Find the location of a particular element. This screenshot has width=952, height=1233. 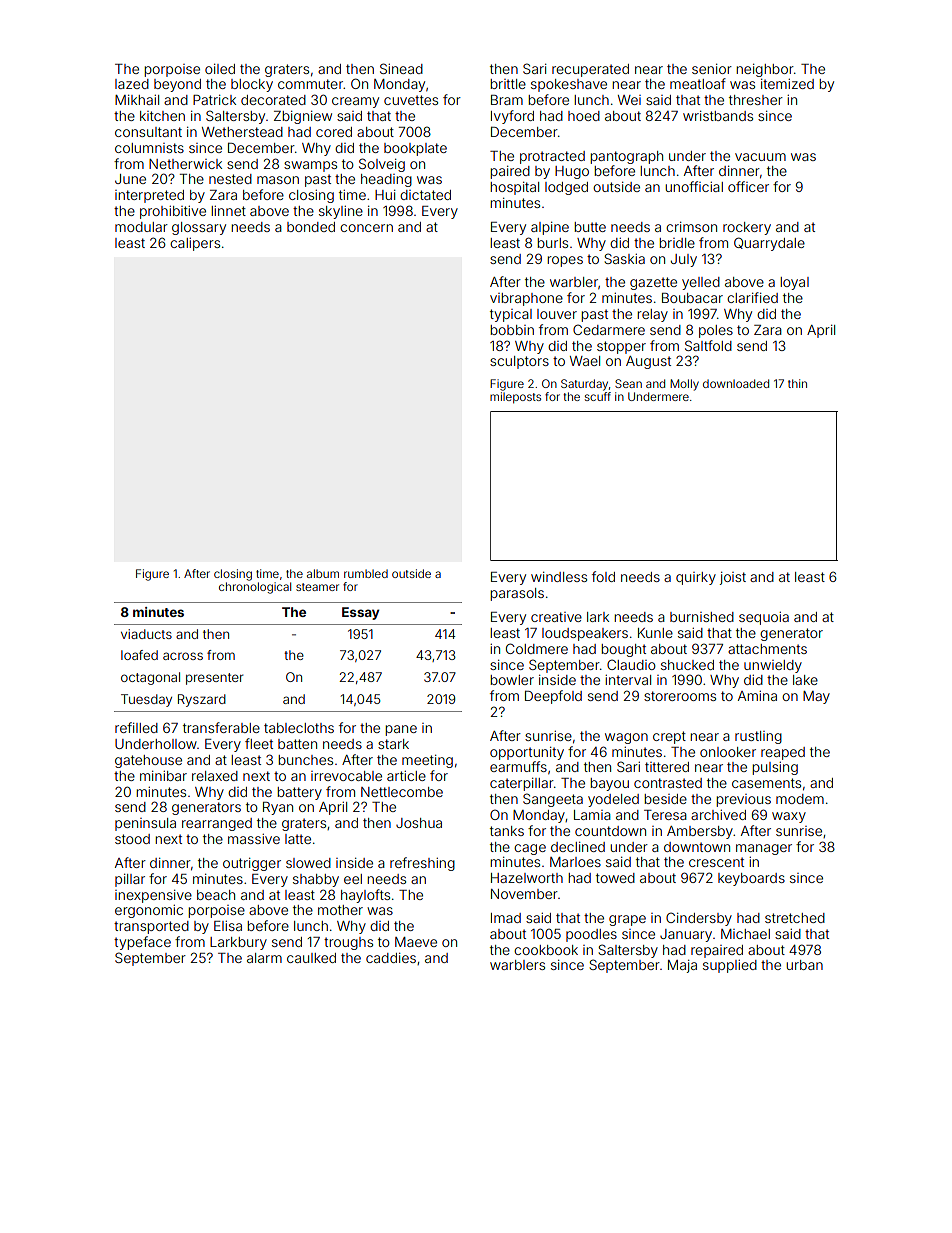

fleet is located at coordinates (259, 743).
